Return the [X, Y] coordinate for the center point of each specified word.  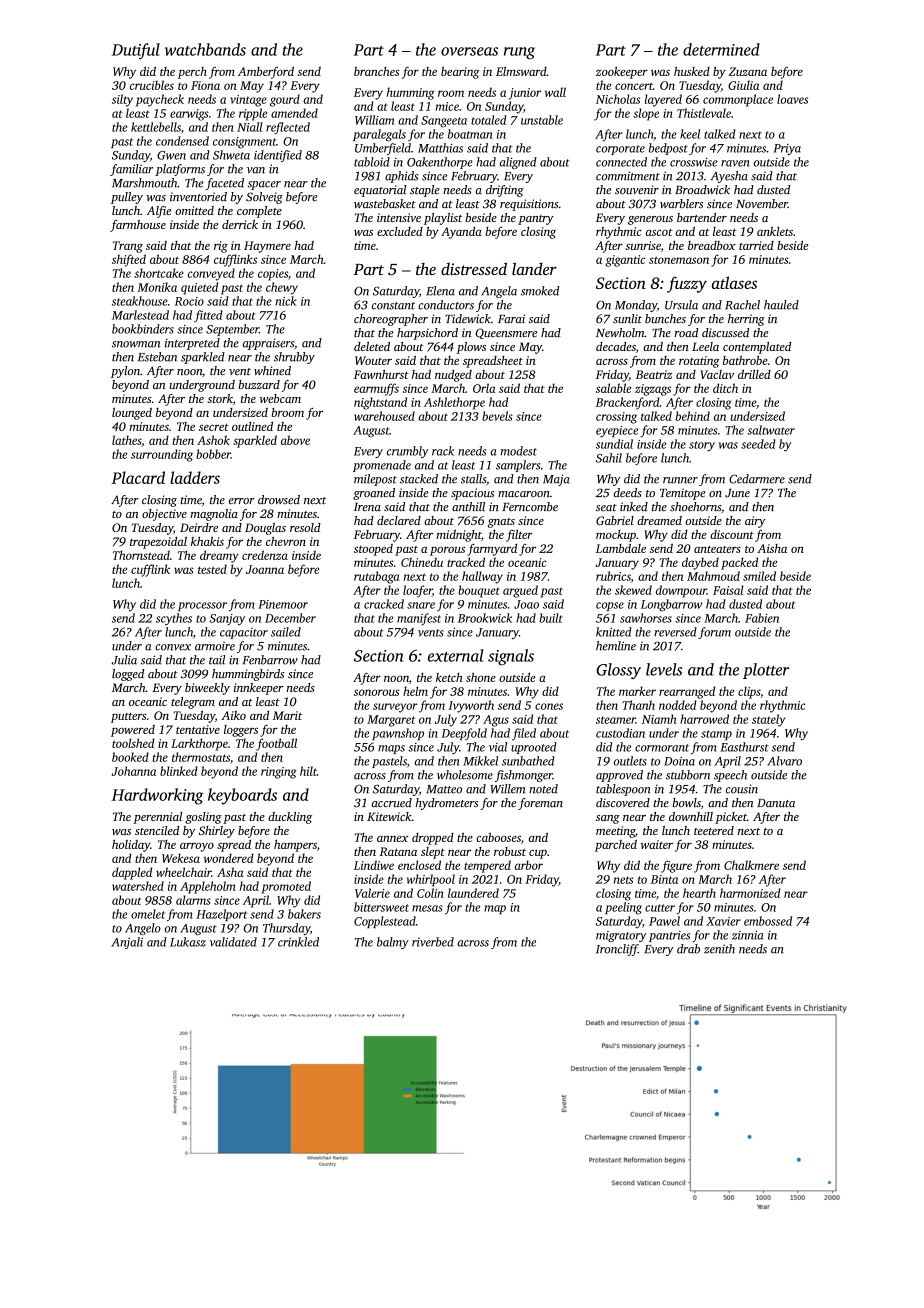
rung [519, 53]
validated [233, 942]
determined [721, 49]
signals [511, 657]
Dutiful [136, 51]
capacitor [244, 633]
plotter [766, 671]
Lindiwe [374, 865]
